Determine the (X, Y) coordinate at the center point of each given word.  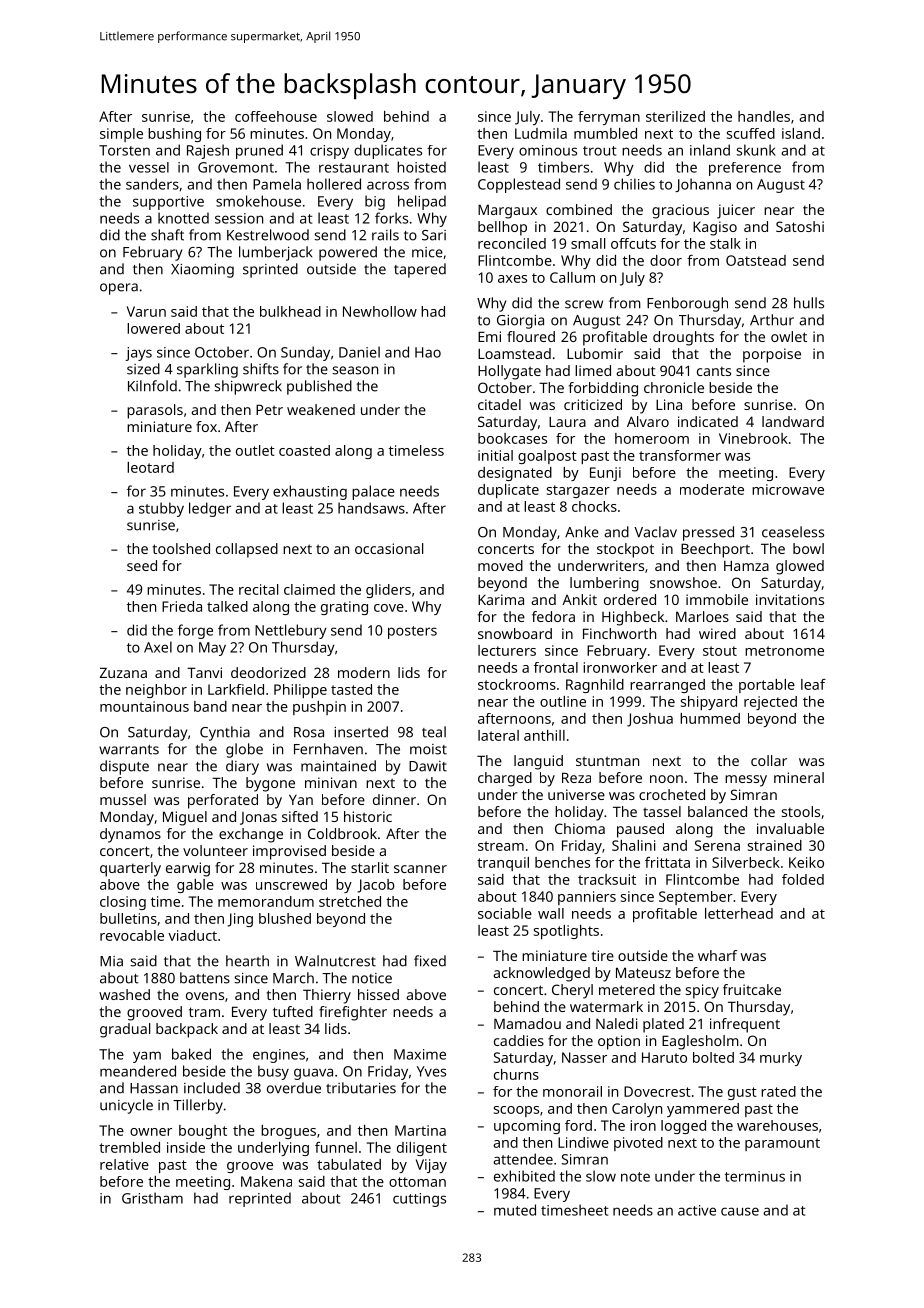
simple (121, 135)
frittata (667, 862)
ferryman (609, 118)
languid (538, 762)
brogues (288, 1132)
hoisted (421, 167)
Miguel (185, 818)
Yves (431, 1071)
